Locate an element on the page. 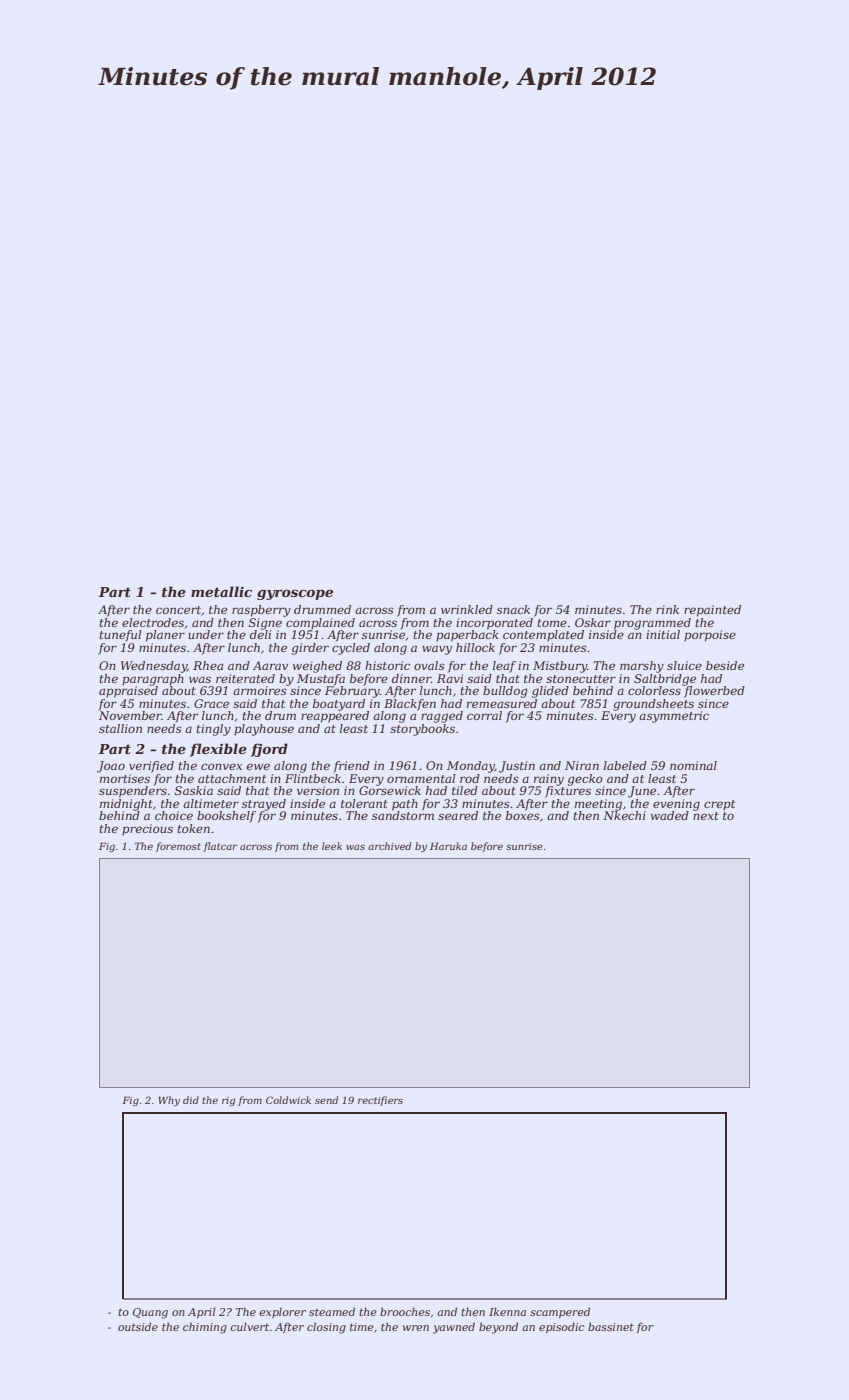 The image size is (849, 1400). snack is located at coordinates (513, 609).
